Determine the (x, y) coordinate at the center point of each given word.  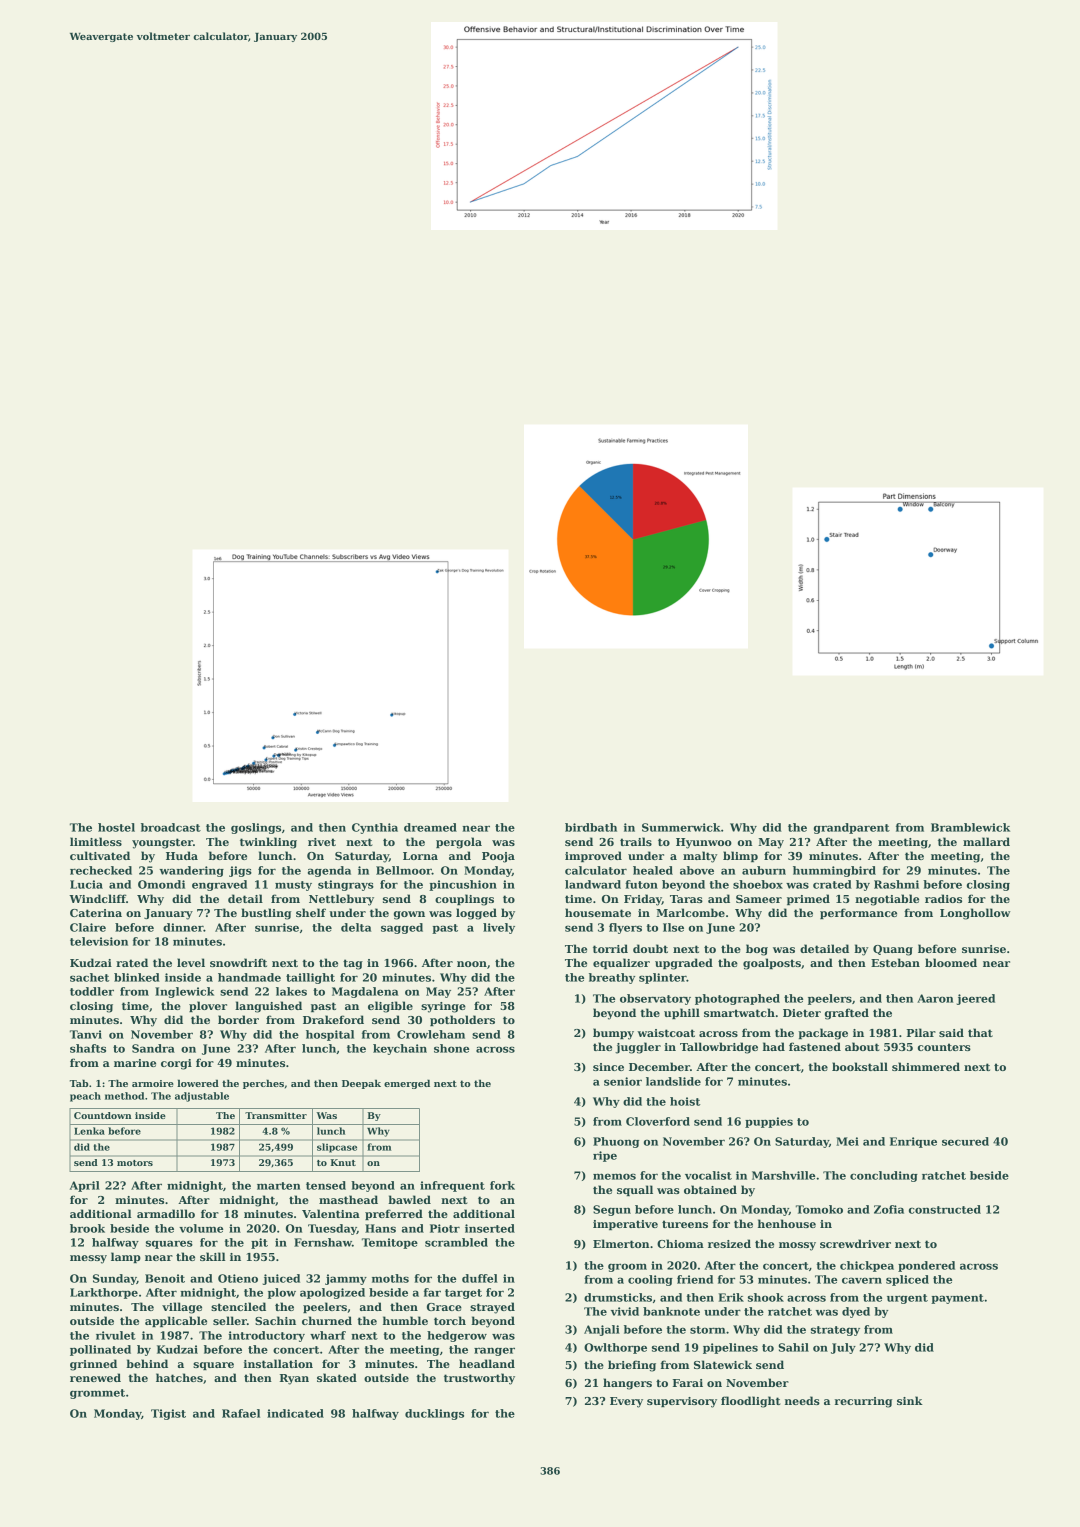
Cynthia (375, 828)
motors (135, 1163)
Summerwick (681, 827)
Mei (847, 1141)
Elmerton (621, 1243)
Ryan (294, 1379)
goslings (256, 828)
